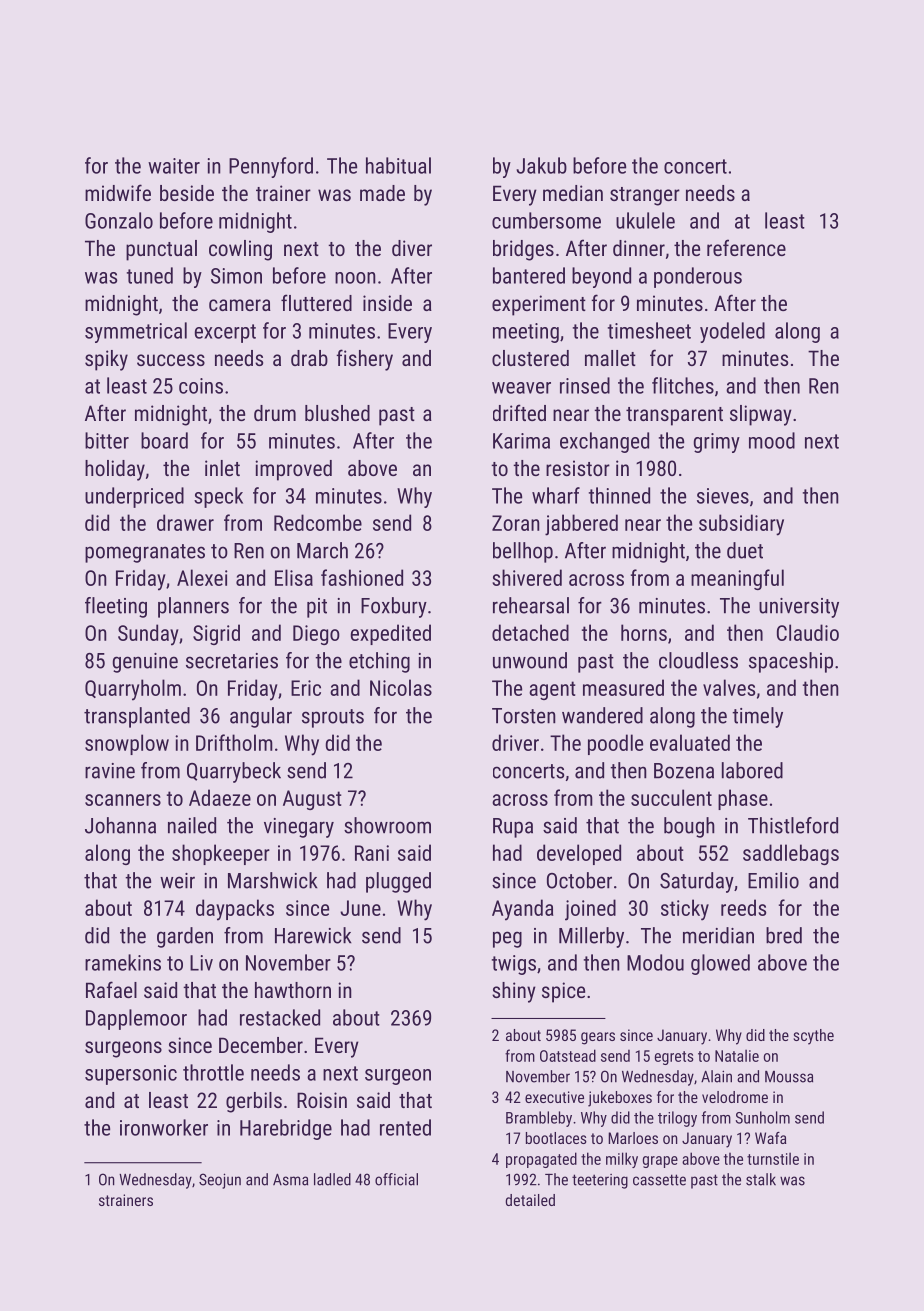 The image size is (924, 1311). What do you see at coordinates (784, 935) in the screenshot?
I see `bred` at bounding box center [784, 935].
